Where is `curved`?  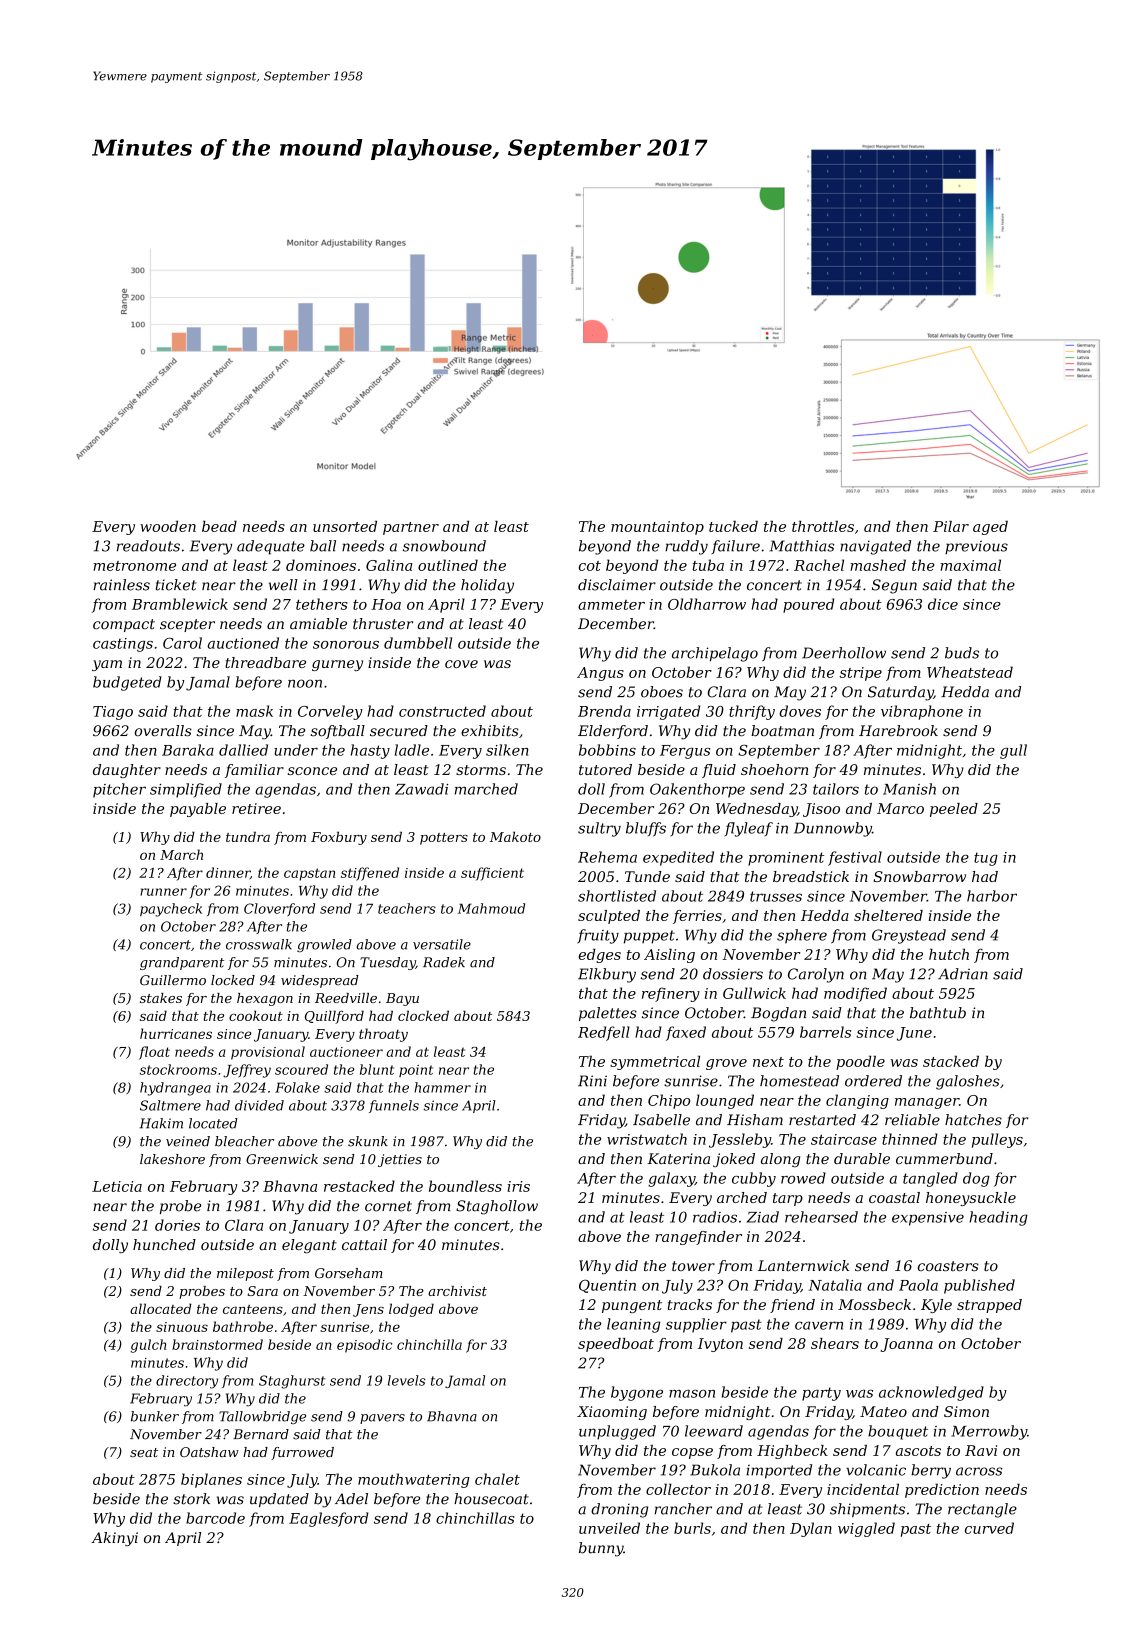
curved is located at coordinates (989, 1528).
